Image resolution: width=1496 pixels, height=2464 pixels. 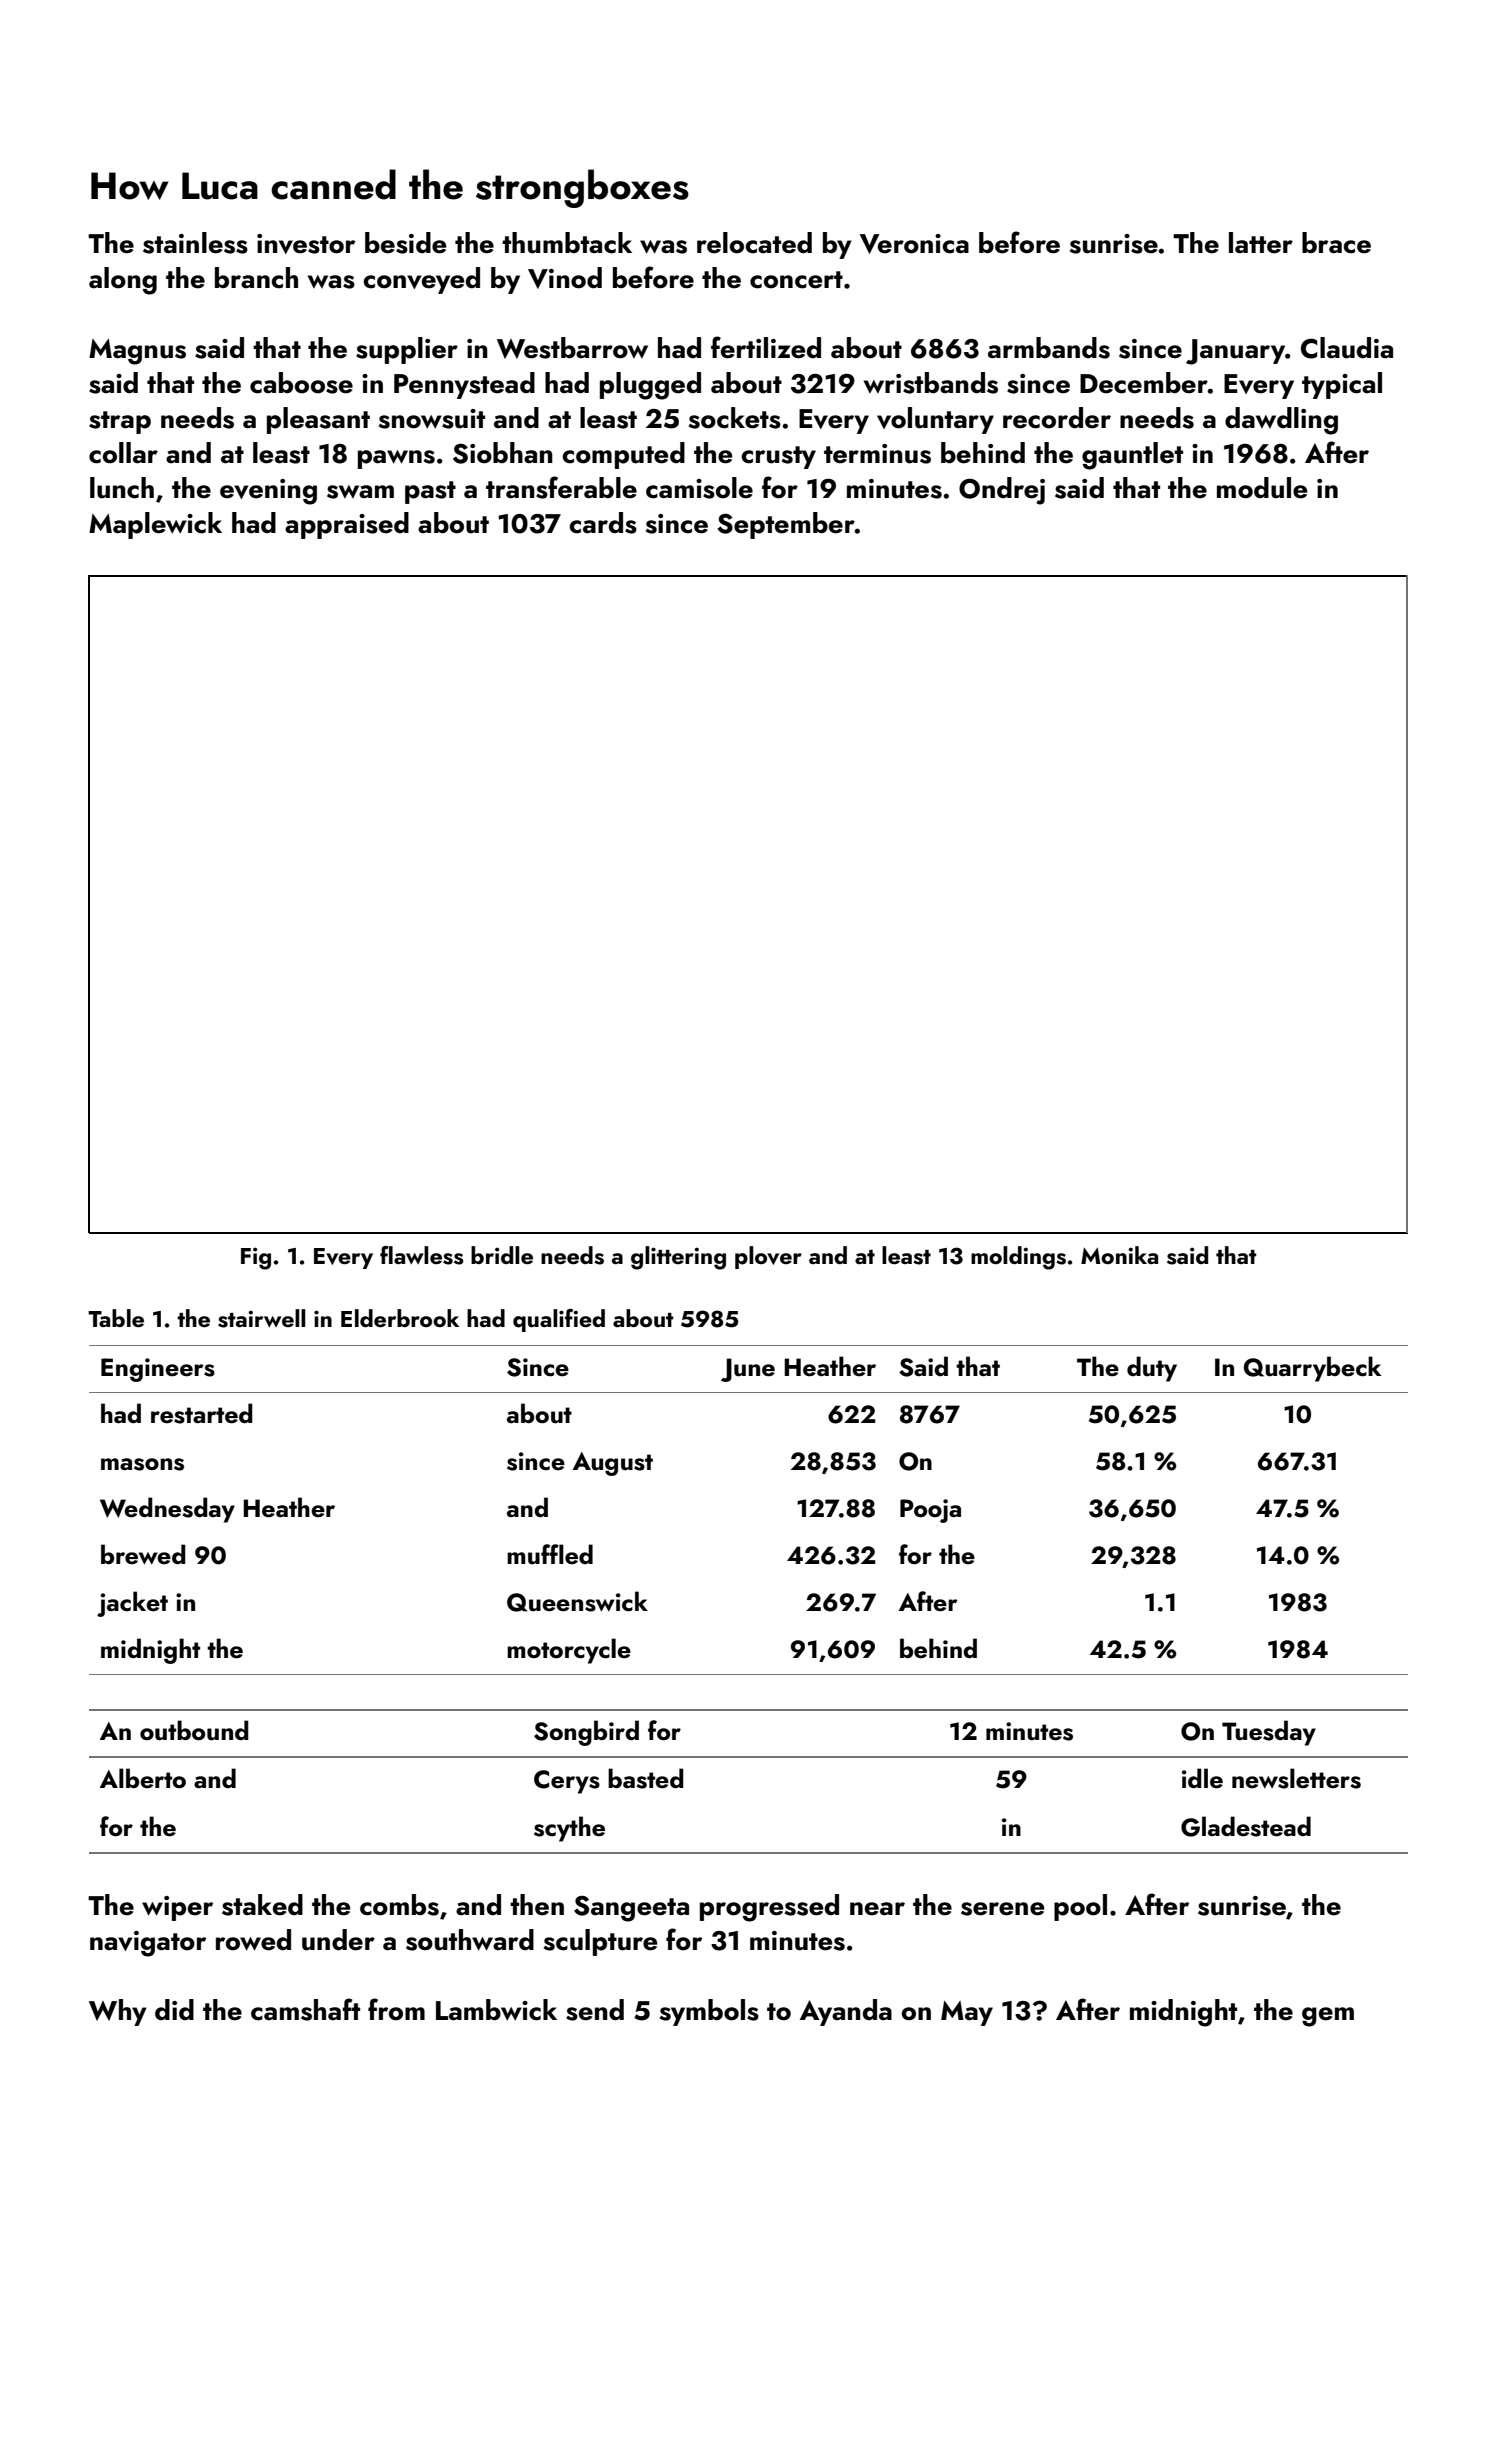 What do you see at coordinates (1312, 1369) in the page?
I see `Quarrybeck` at bounding box center [1312, 1369].
